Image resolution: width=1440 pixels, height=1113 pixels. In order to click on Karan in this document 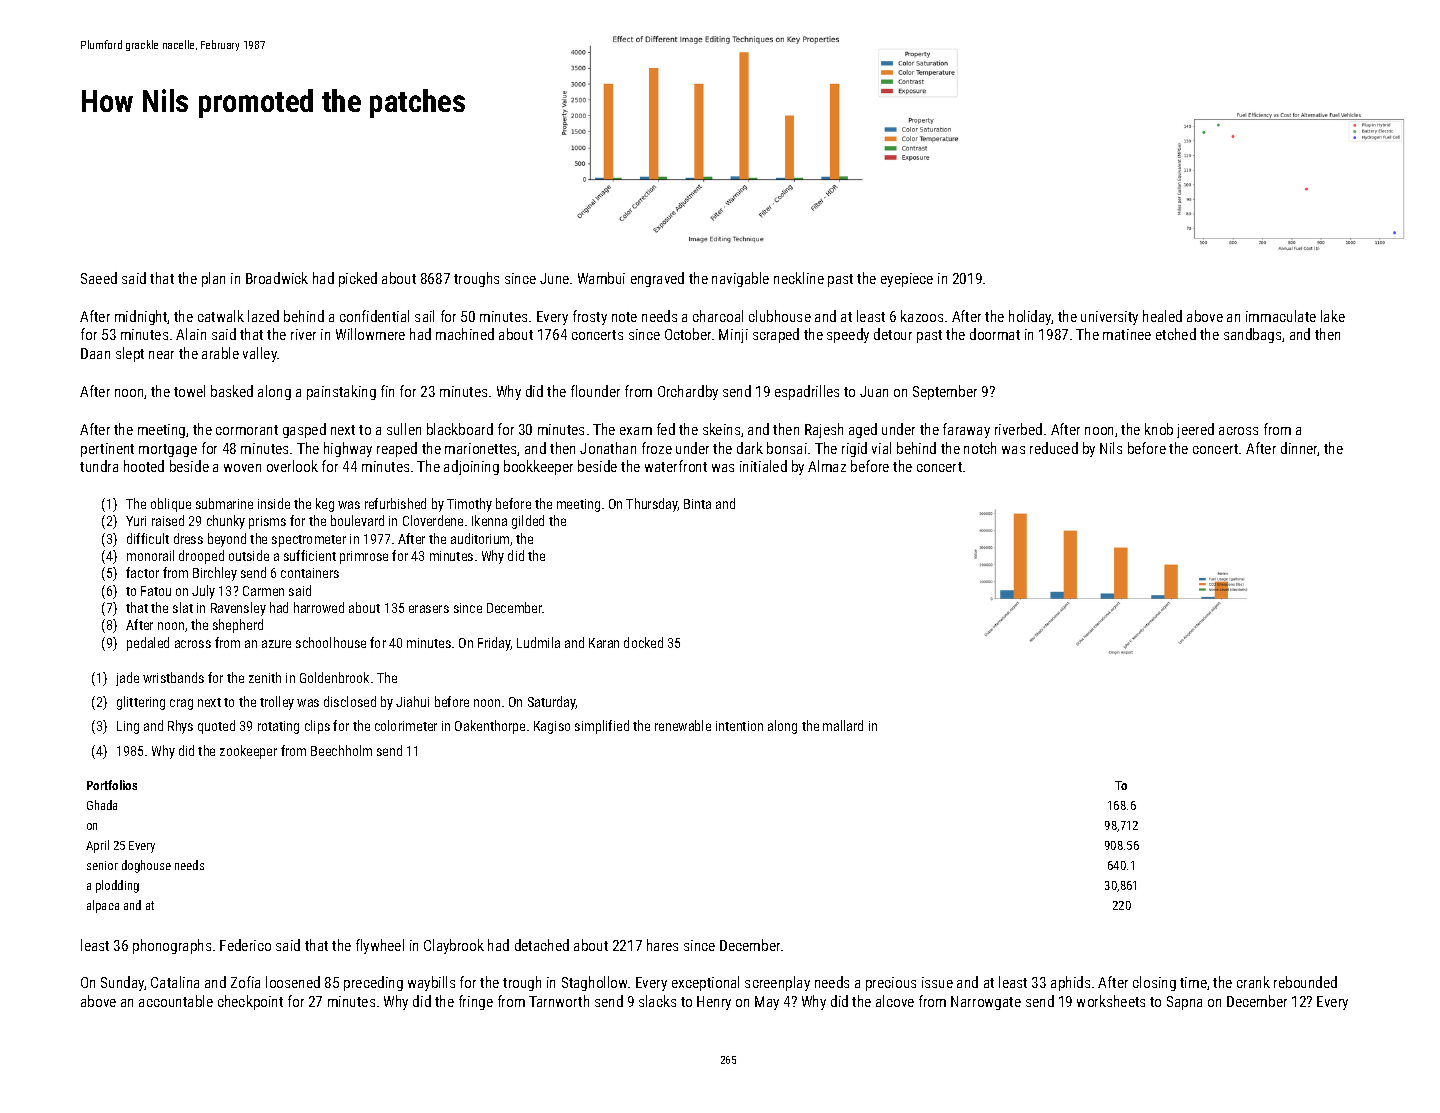, I will do `click(604, 643)`.
